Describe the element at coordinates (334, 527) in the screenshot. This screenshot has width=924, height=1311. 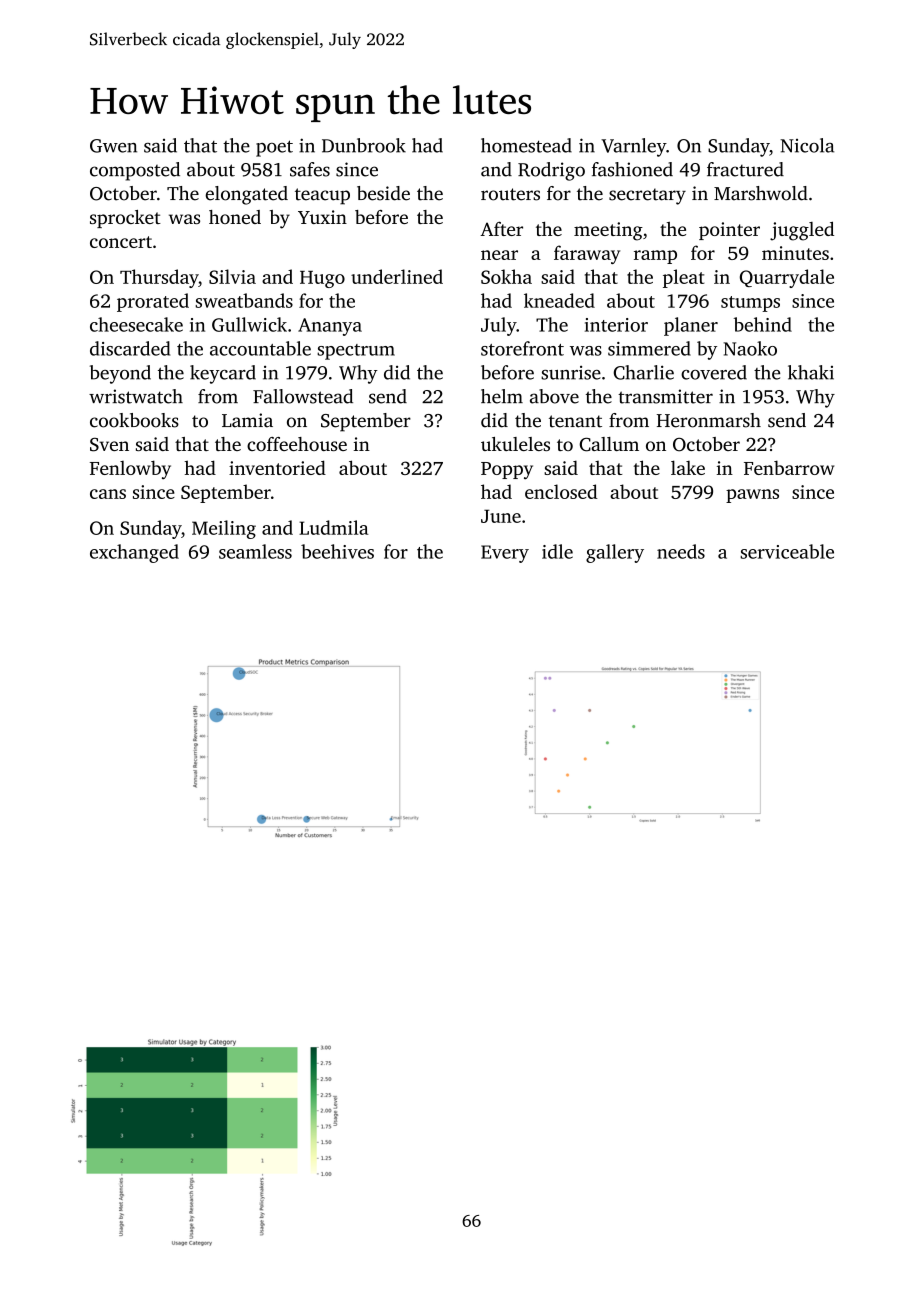
I see `Ludmila` at that location.
